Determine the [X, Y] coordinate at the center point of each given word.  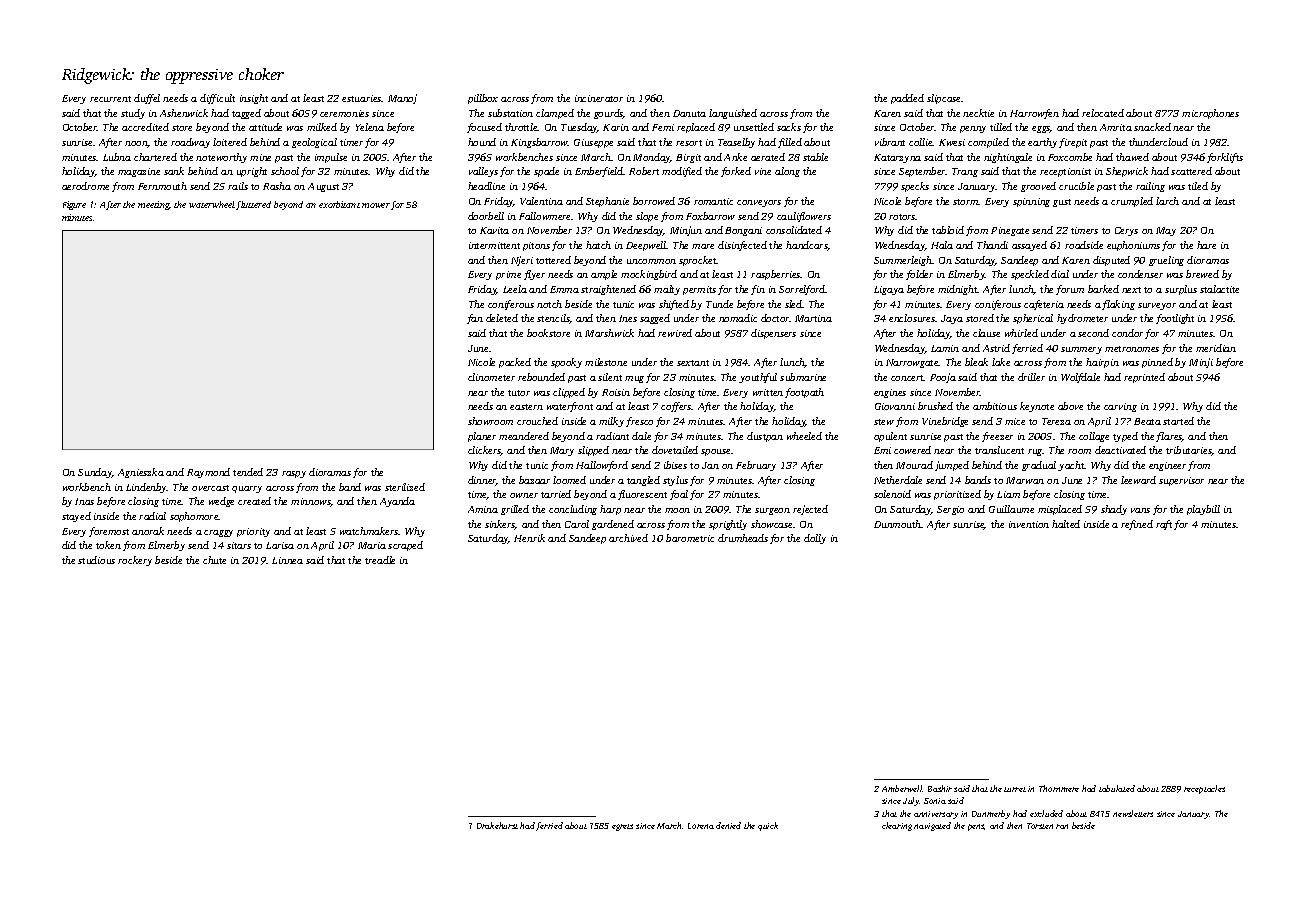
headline [486, 186]
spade [546, 172]
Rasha [277, 186]
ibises [675, 465]
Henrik [529, 538]
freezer [997, 437]
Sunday [95, 473]
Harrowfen [1034, 114]
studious [96, 560]
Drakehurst [497, 825]
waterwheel [212, 204]
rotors [902, 217]
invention [1029, 524]
